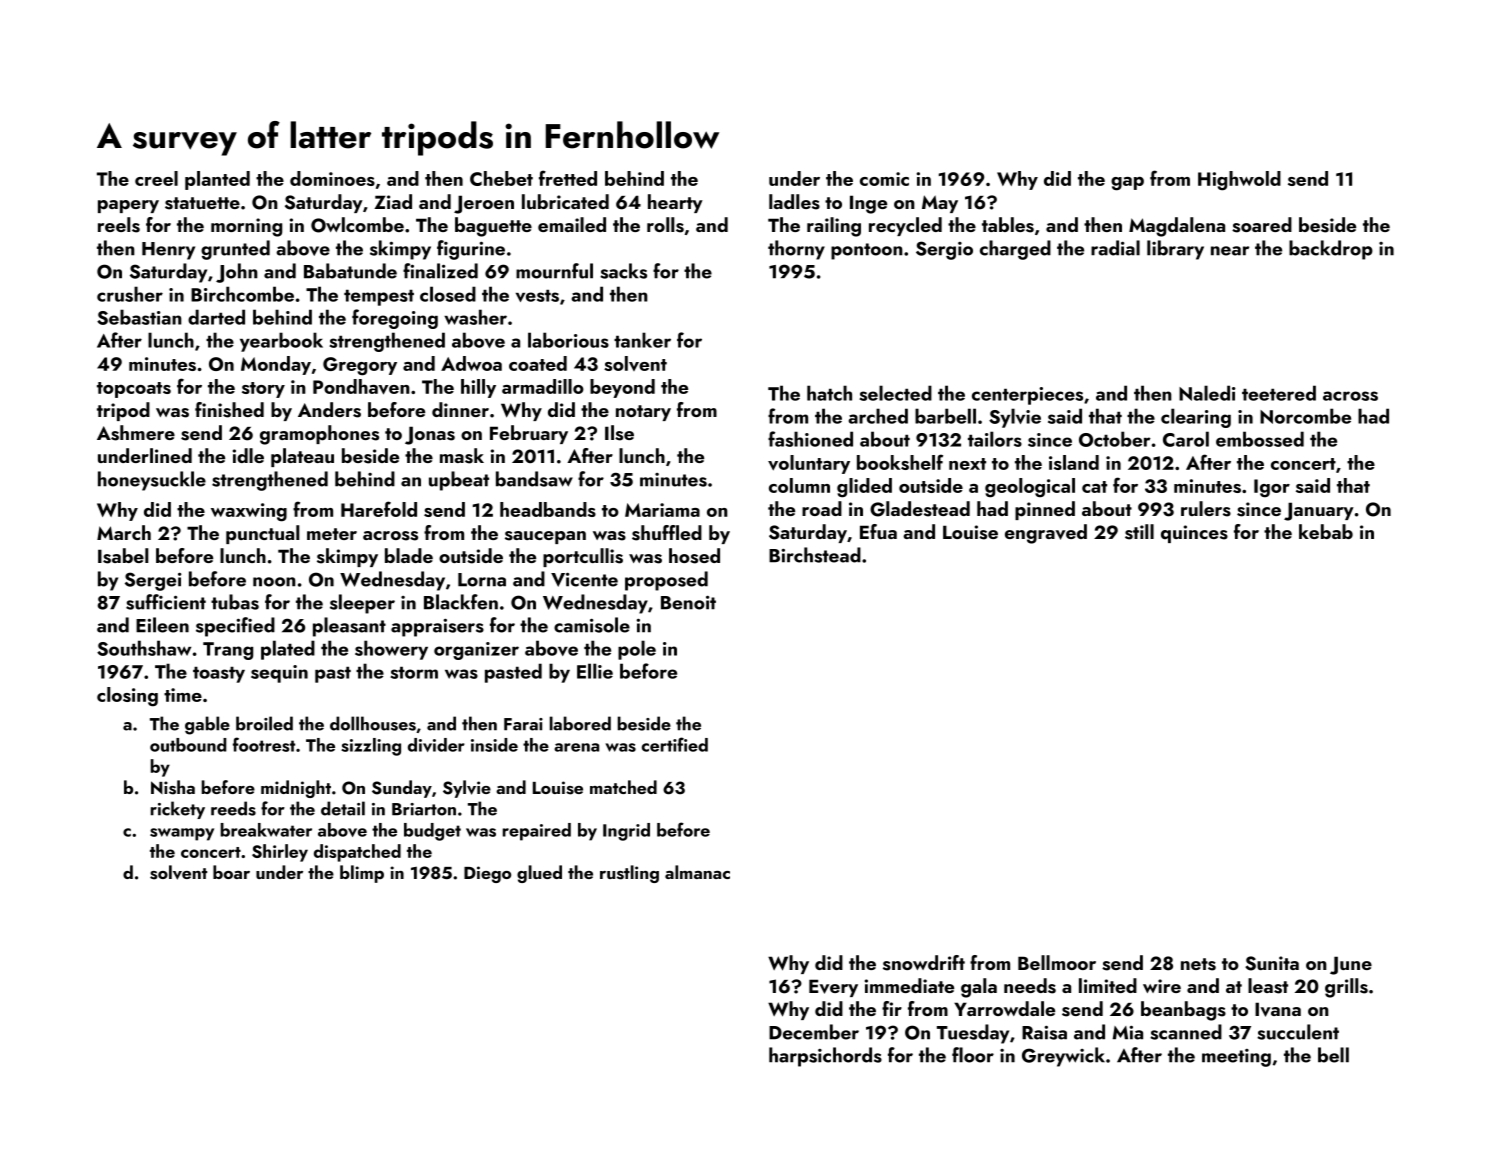  I want to click on creel, so click(156, 178).
